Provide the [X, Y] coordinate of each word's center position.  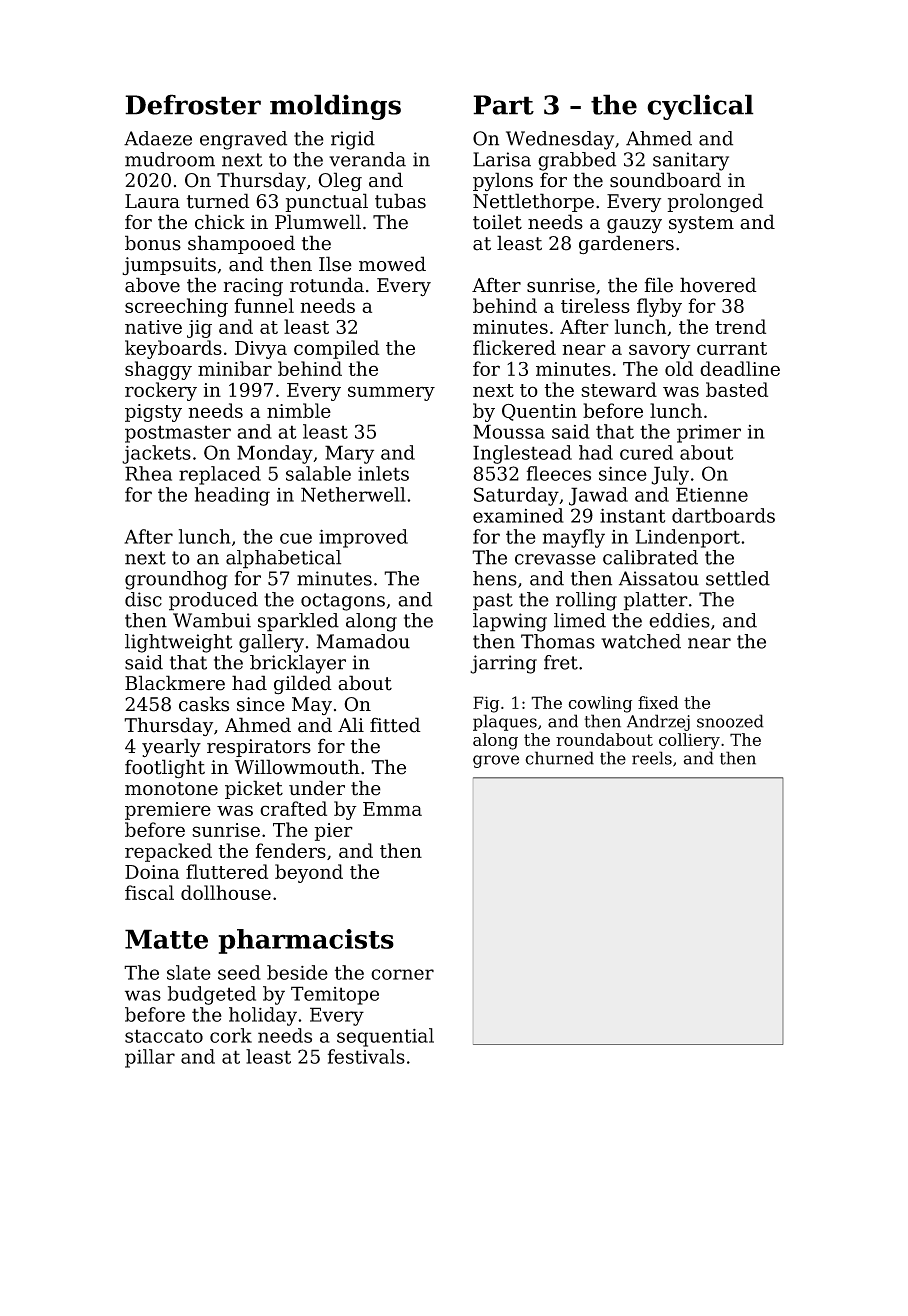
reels [652, 758]
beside [297, 972]
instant [632, 515]
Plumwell [318, 222]
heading [232, 496]
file [658, 285]
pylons [503, 181]
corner [402, 974]
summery [391, 393]
